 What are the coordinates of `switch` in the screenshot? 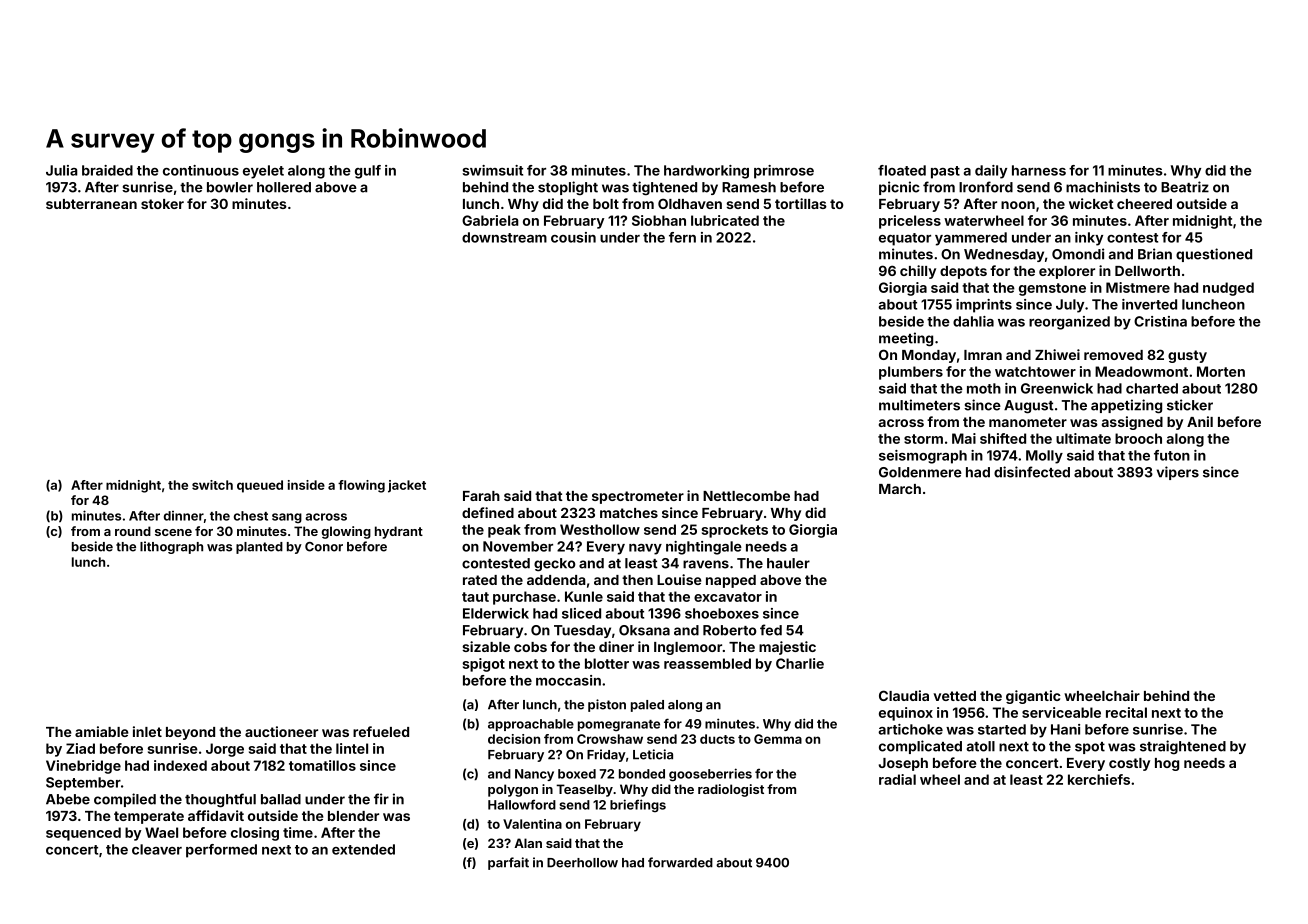 It's located at (212, 485).
